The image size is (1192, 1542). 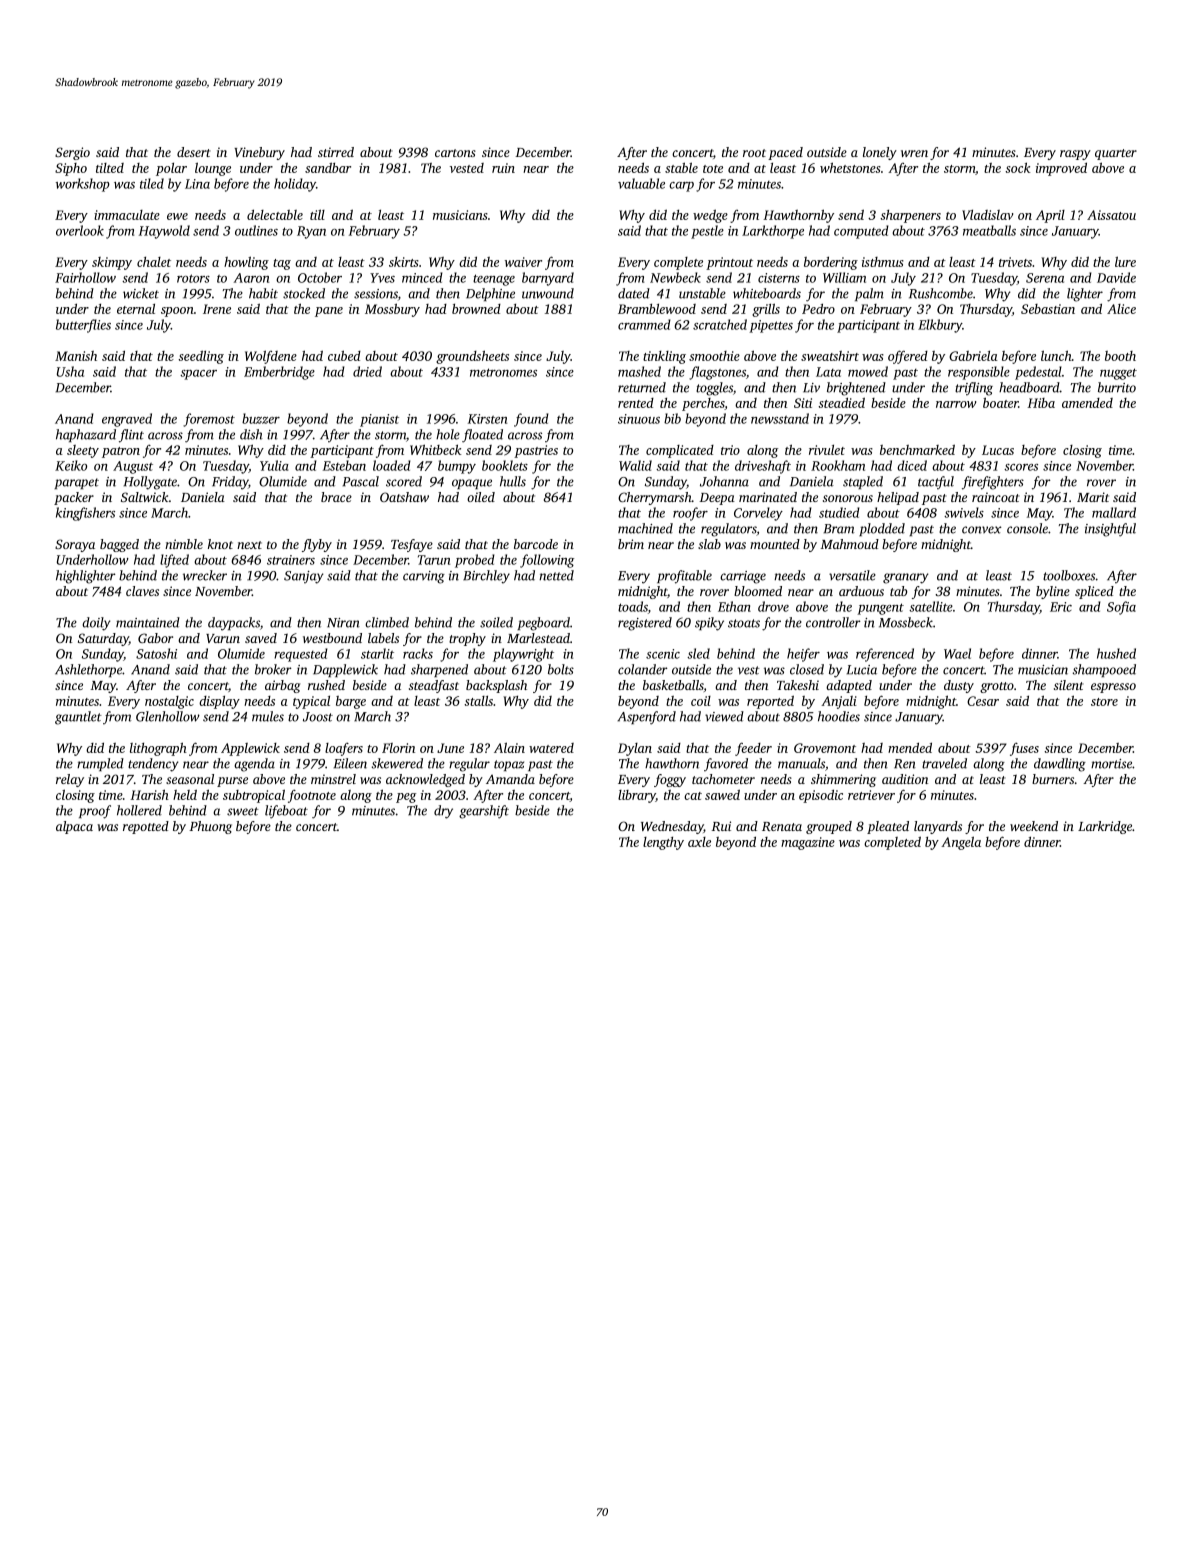 I want to click on Aaron, so click(x=251, y=278).
